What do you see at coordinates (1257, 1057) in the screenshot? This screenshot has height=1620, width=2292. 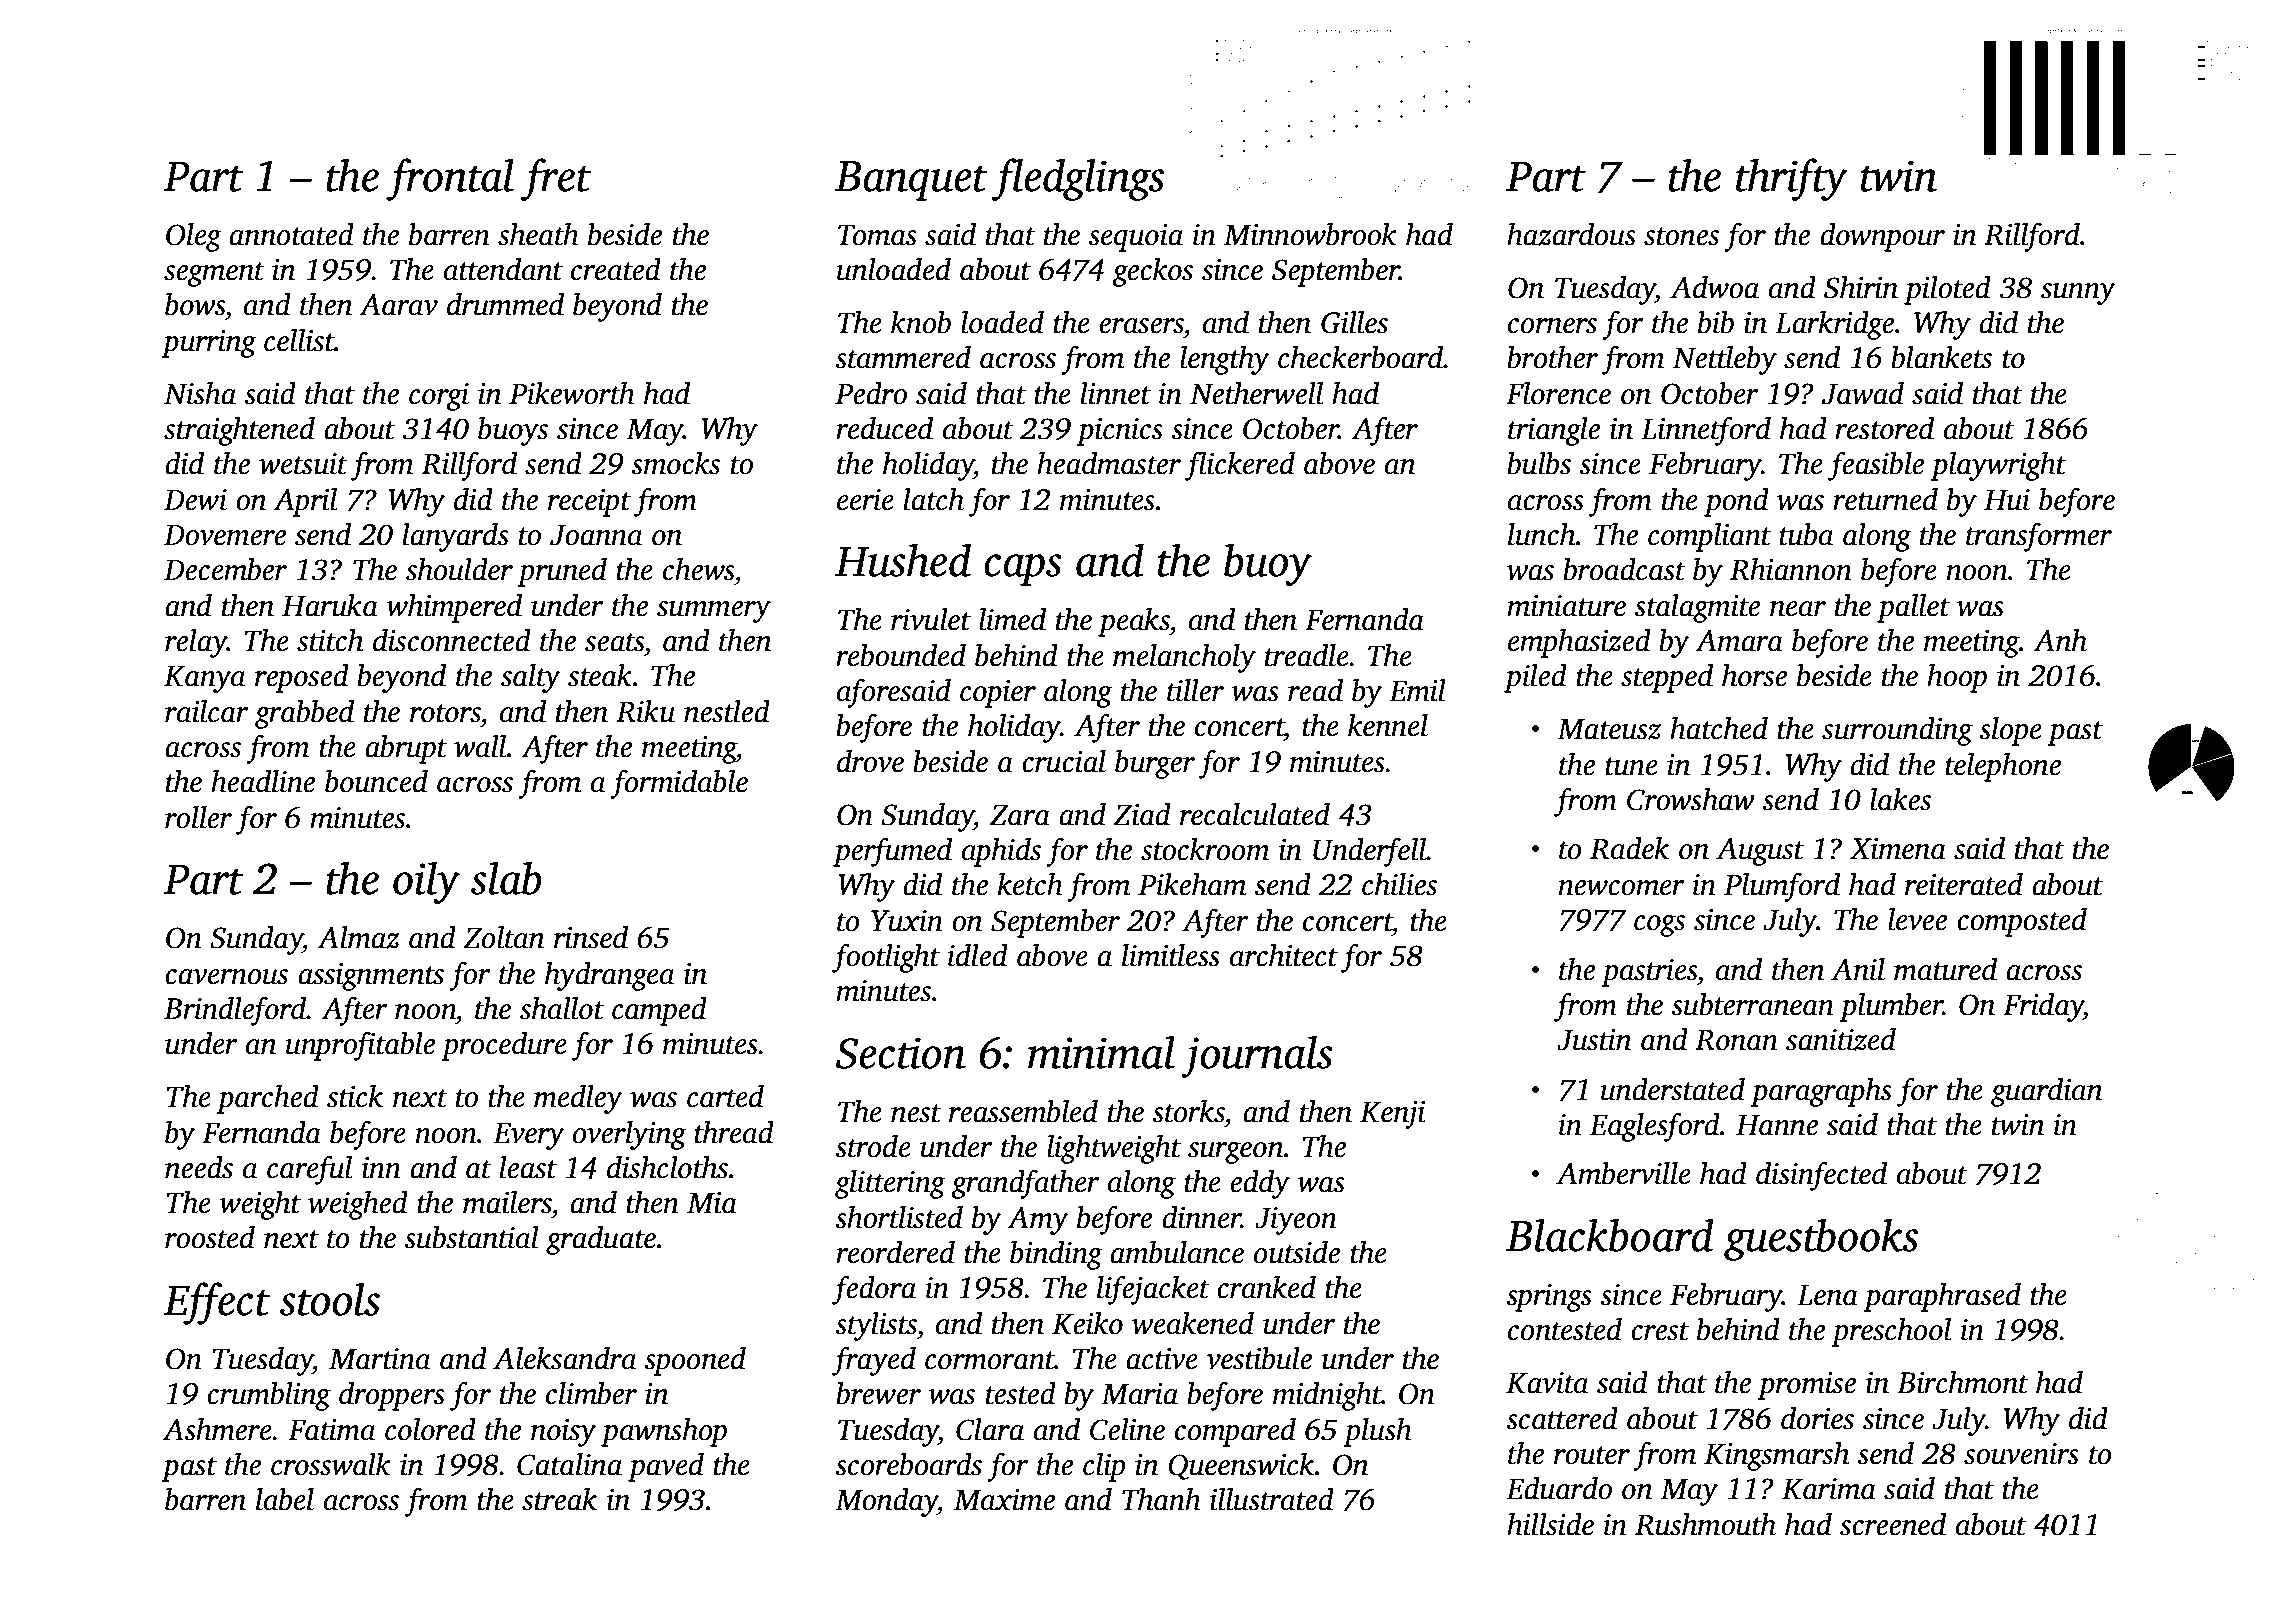 I see `journals` at bounding box center [1257, 1057].
